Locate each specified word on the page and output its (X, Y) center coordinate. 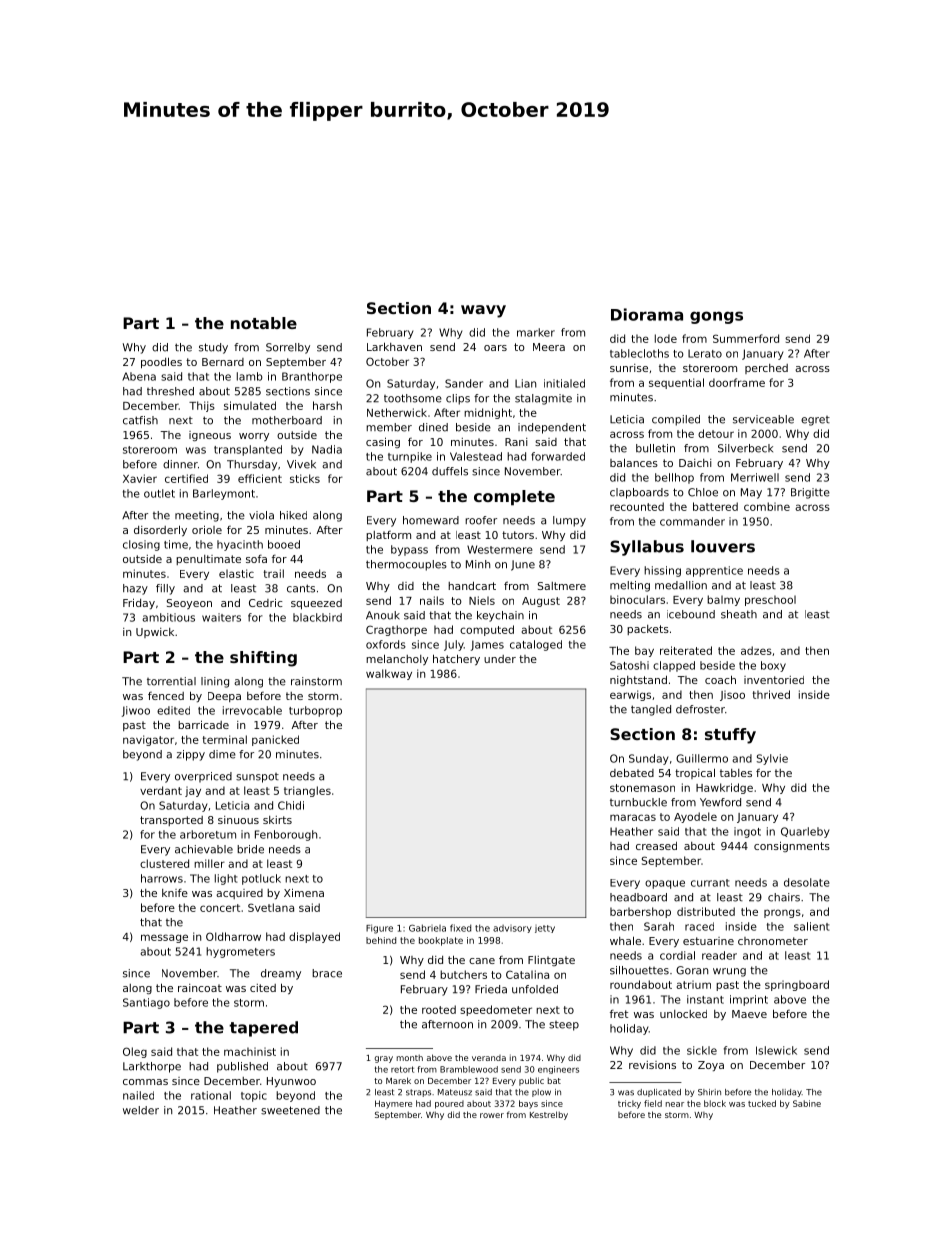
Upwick (155, 633)
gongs (716, 317)
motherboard (287, 420)
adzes (756, 650)
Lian (525, 383)
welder (141, 1110)
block (715, 1103)
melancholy (397, 659)
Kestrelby (549, 1115)
